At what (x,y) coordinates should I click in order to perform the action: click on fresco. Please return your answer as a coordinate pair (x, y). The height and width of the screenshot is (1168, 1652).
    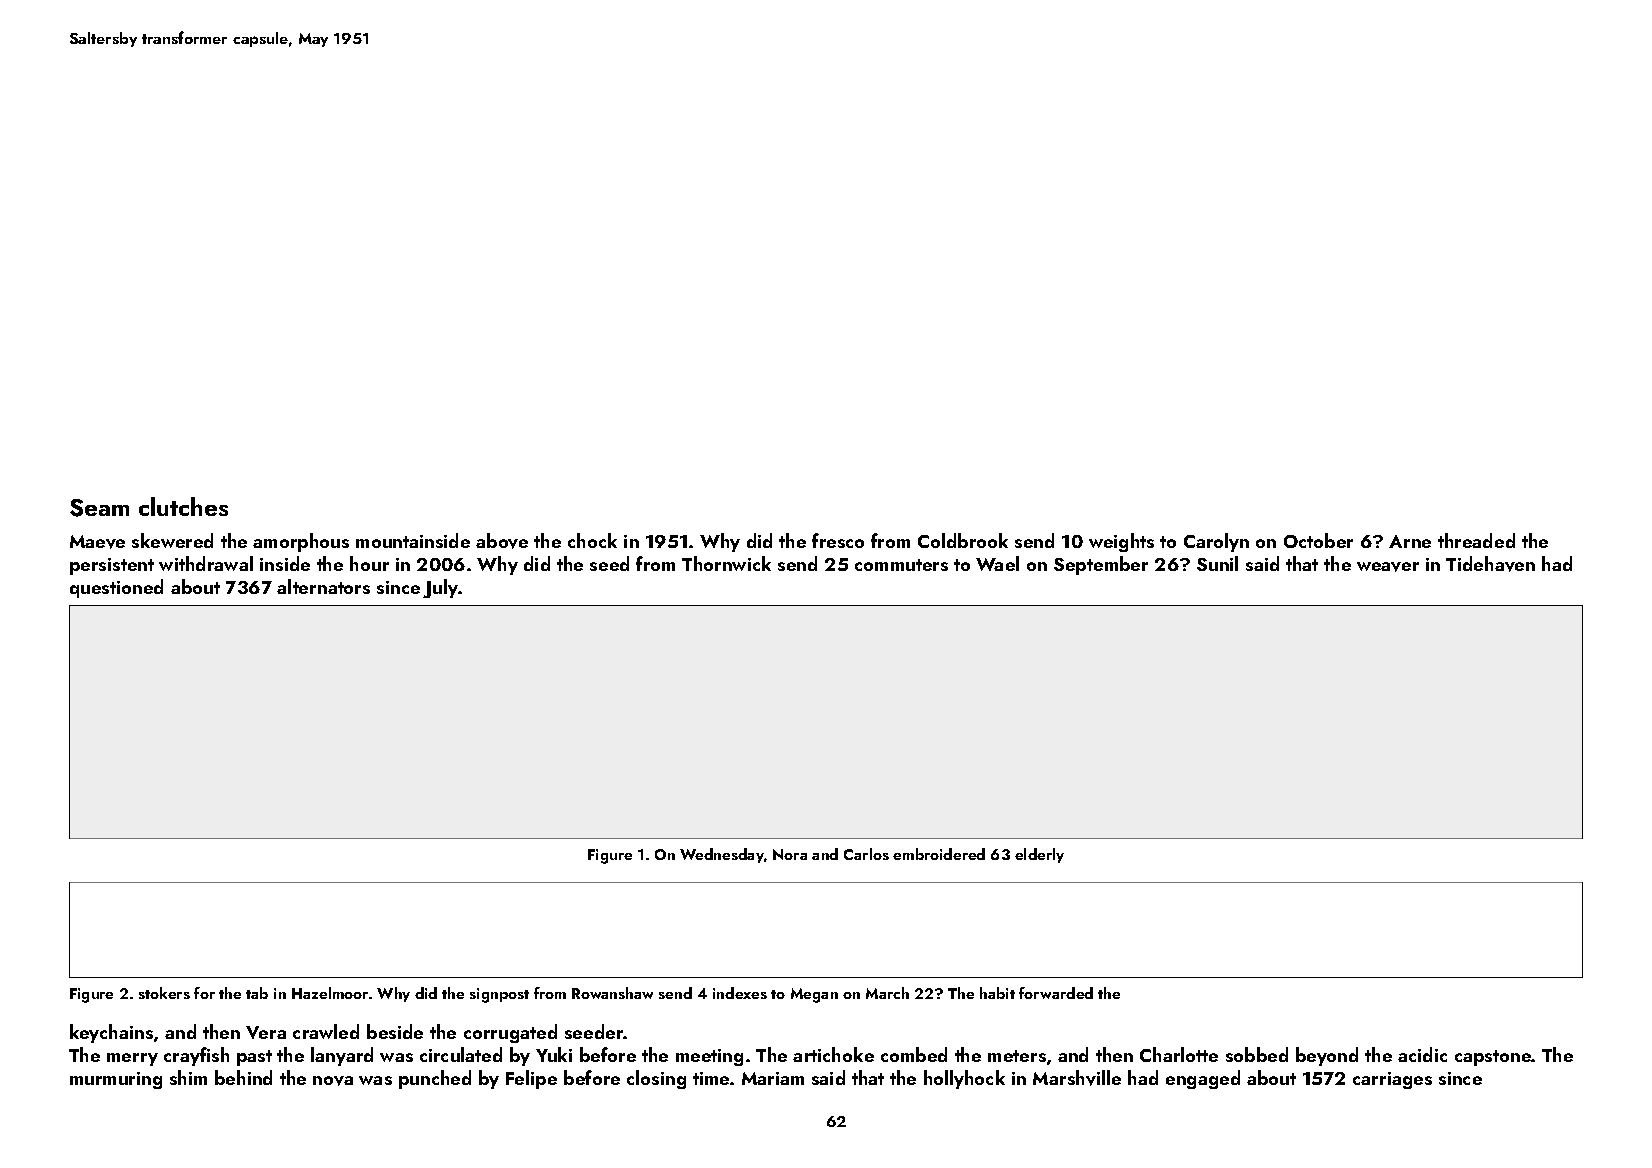
    Looking at the image, I should click on (838, 540).
